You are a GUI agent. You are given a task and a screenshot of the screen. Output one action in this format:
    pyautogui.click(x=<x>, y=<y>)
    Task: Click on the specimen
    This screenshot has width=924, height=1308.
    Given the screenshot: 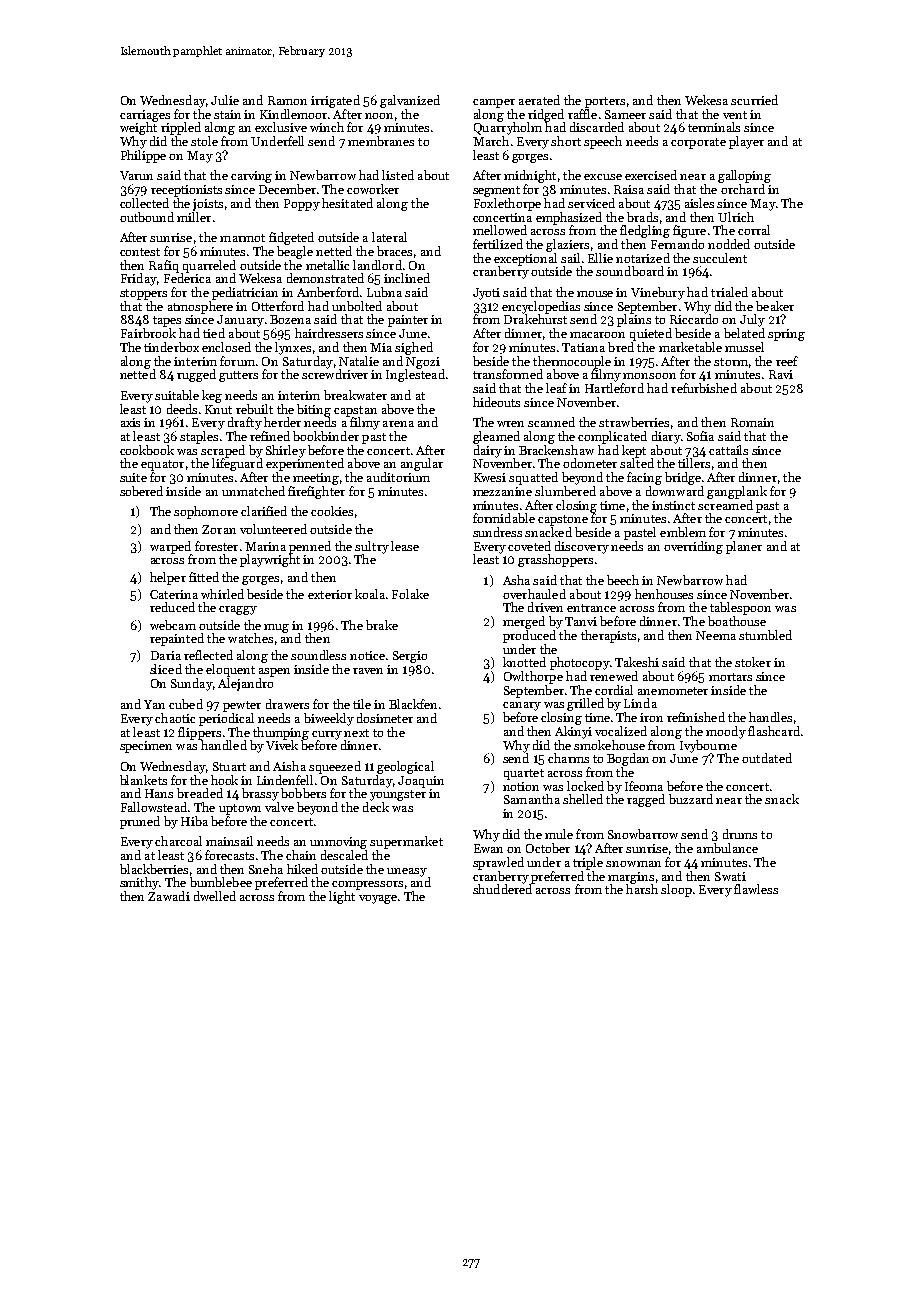 What is the action you would take?
    pyautogui.click(x=146, y=747)
